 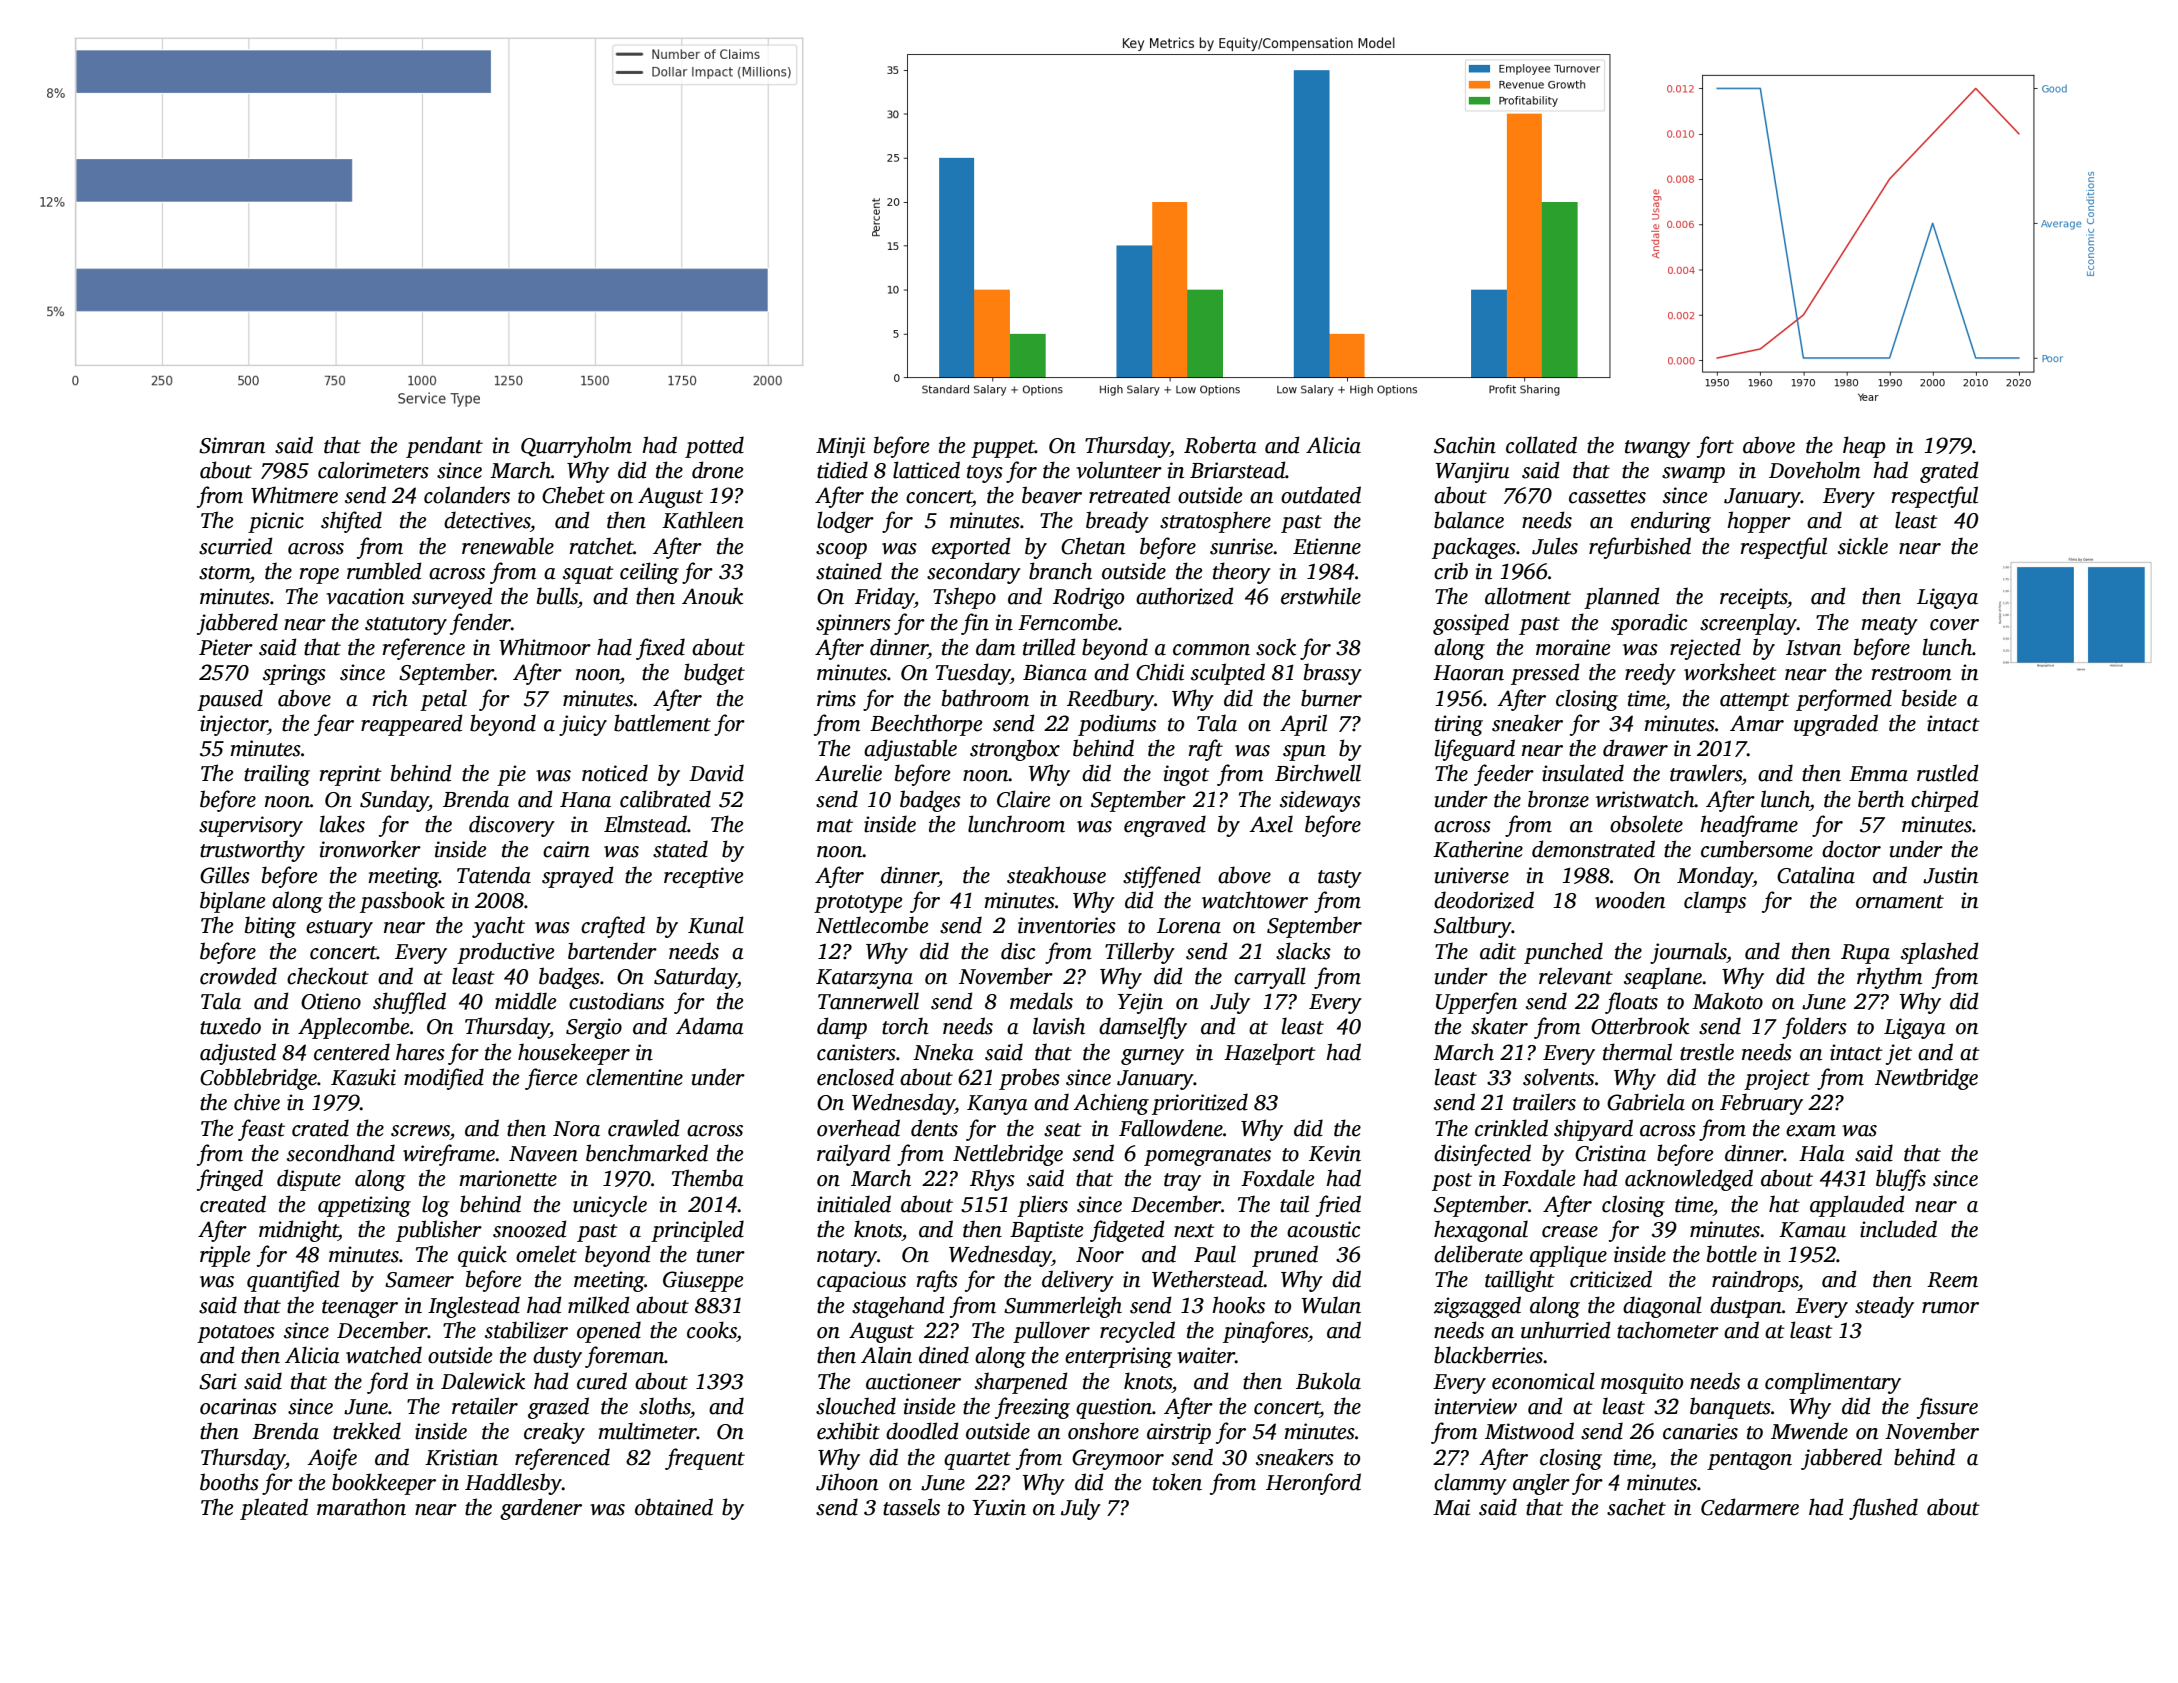 What do you see at coordinates (277, 775) in the screenshot?
I see `trailing` at bounding box center [277, 775].
